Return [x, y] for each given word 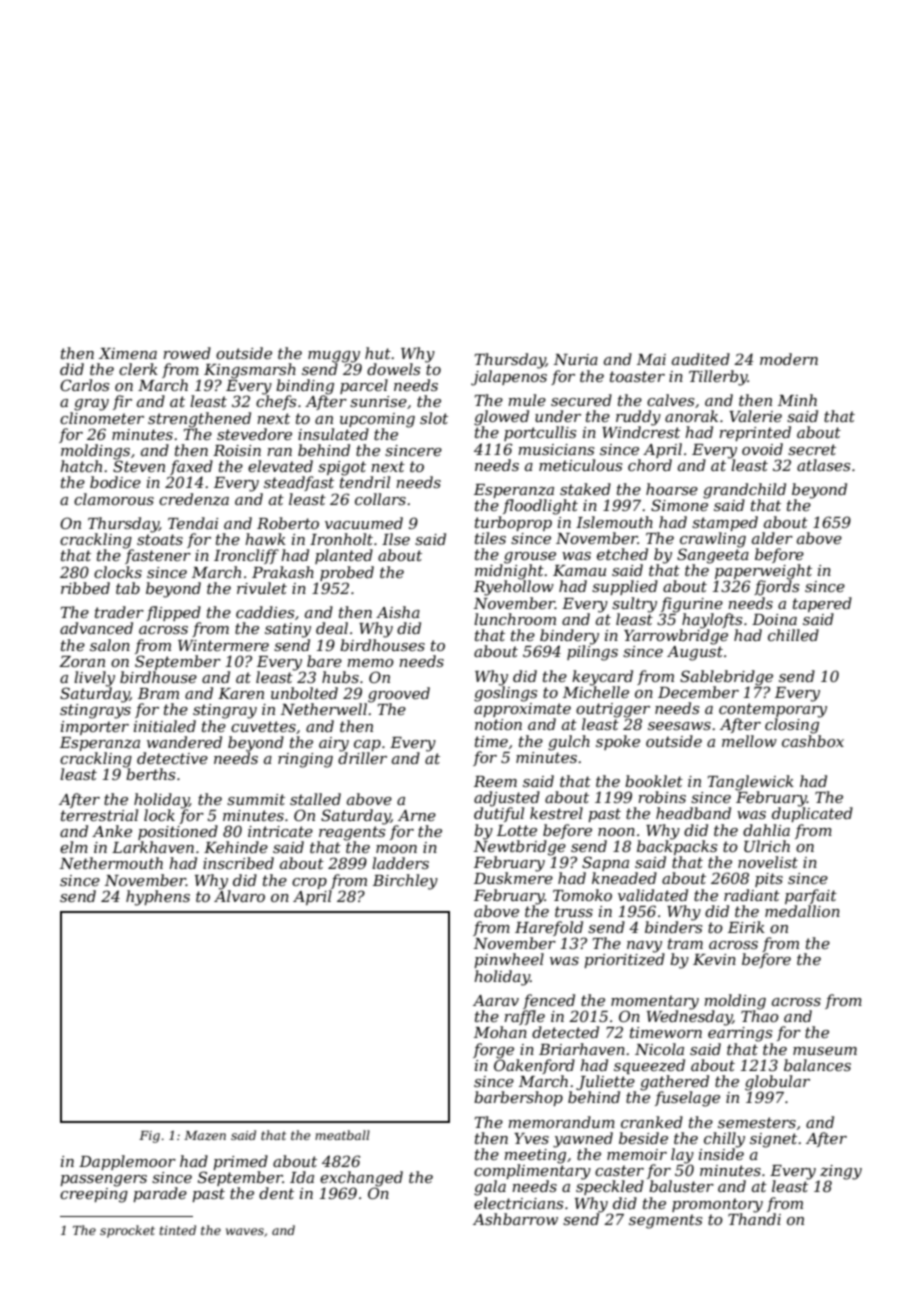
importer [95, 728]
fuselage [687, 1099]
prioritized [624, 960]
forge [493, 1051]
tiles [490, 538]
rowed [187, 353]
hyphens [158, 898]
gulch [569, 743]
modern [789, 359]
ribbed [85, 588]
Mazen [205, 1135]
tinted [178, 1230]
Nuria [575, 359]
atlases [823, 465]
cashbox [813, 741]
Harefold [549, 928]
